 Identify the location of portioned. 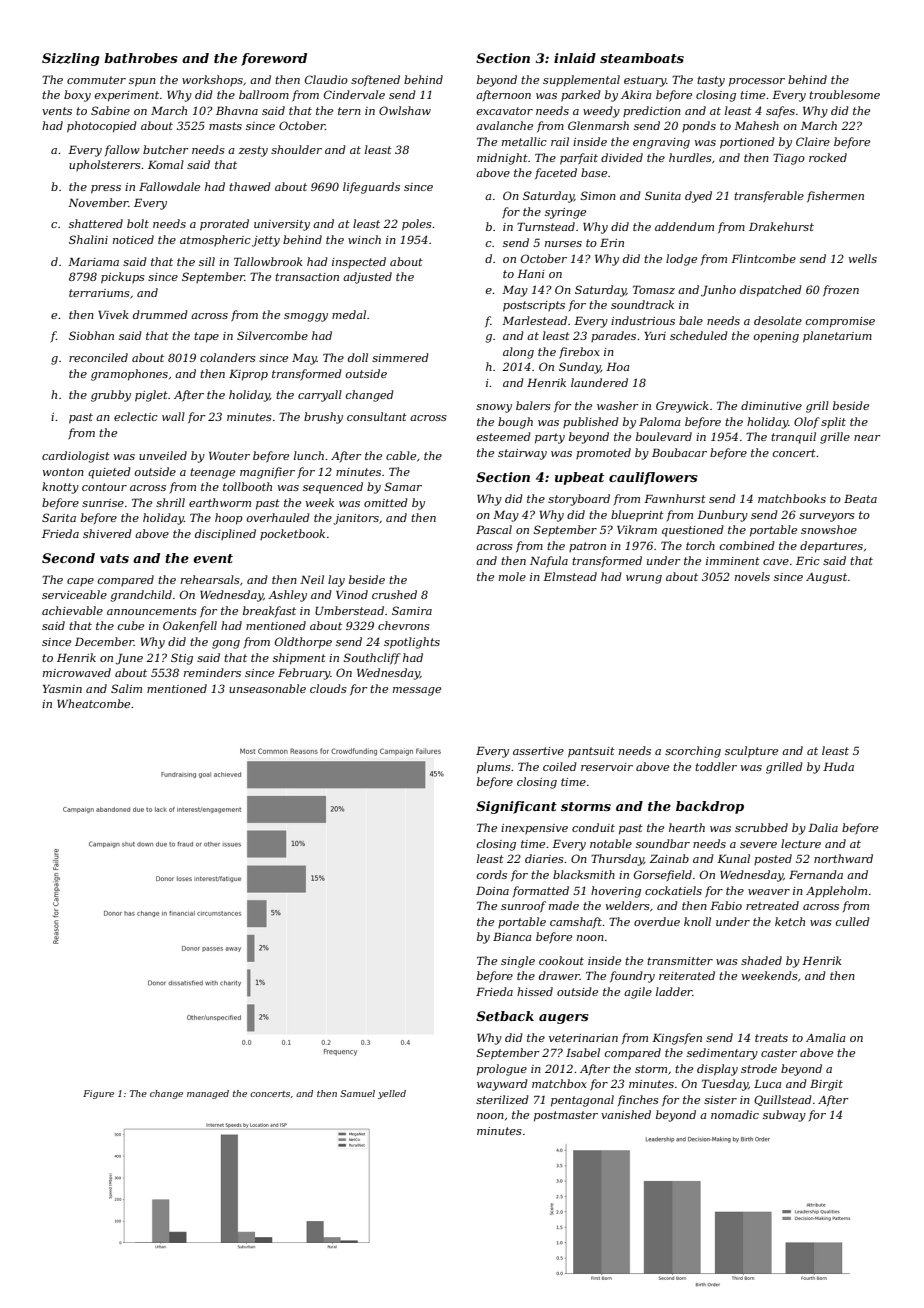
(747, 143).
